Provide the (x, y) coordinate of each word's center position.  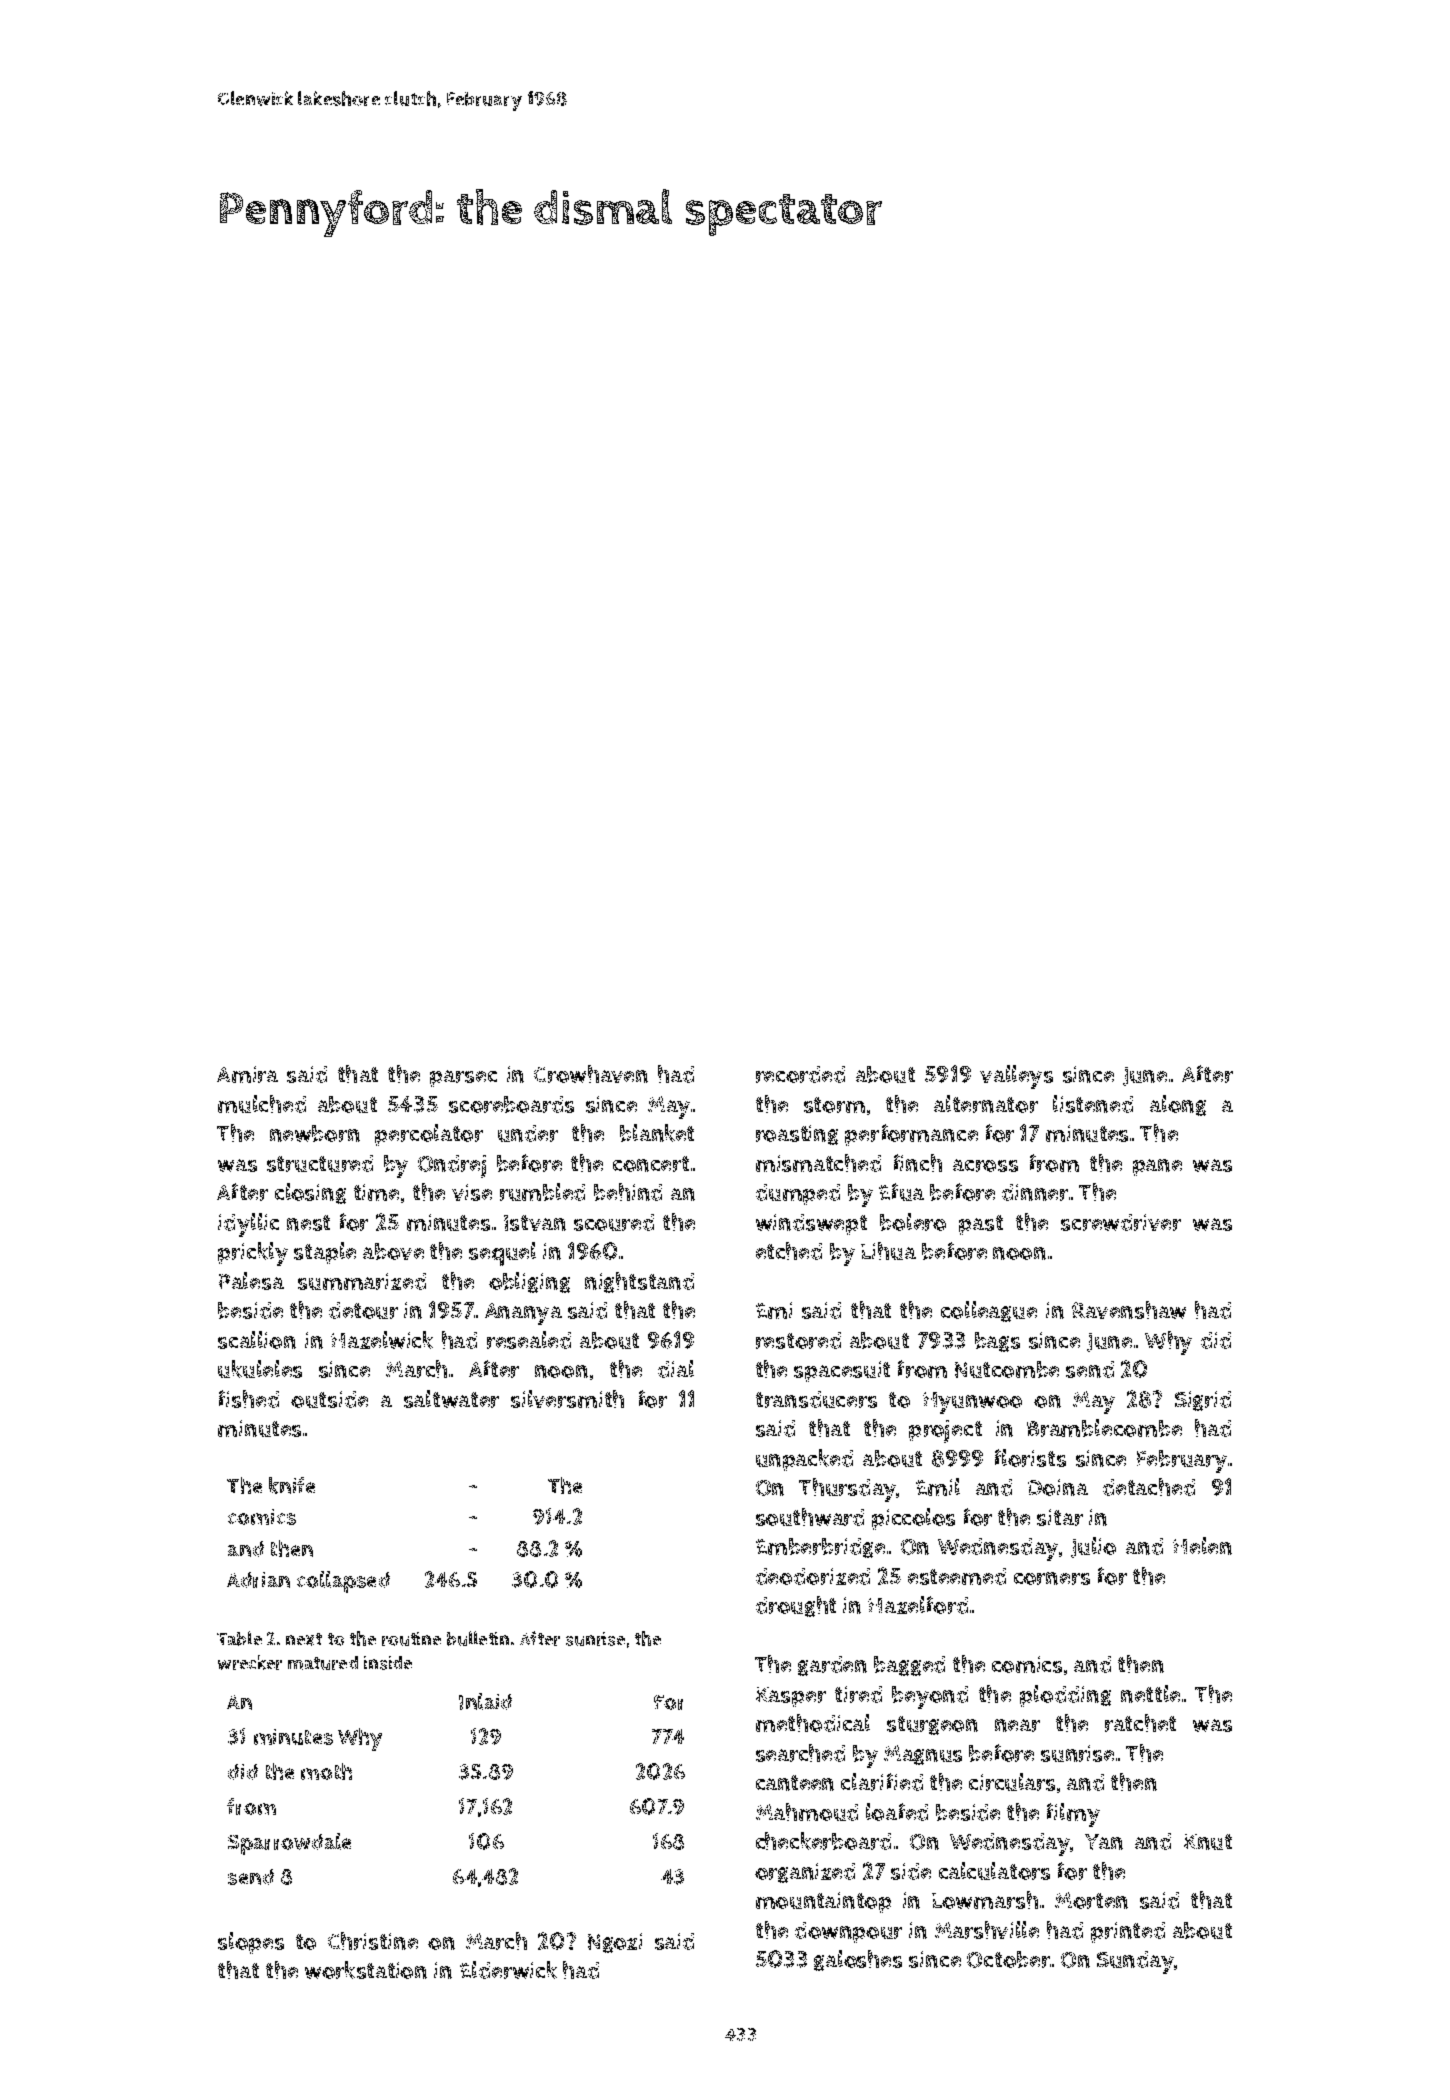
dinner (1035, 1192)
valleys (1016, 1077)
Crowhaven (591, 1074)
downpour (848, 1932)
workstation (366, 1970)
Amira (247, 1074)
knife (292, 1485)
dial (676, 1369)
